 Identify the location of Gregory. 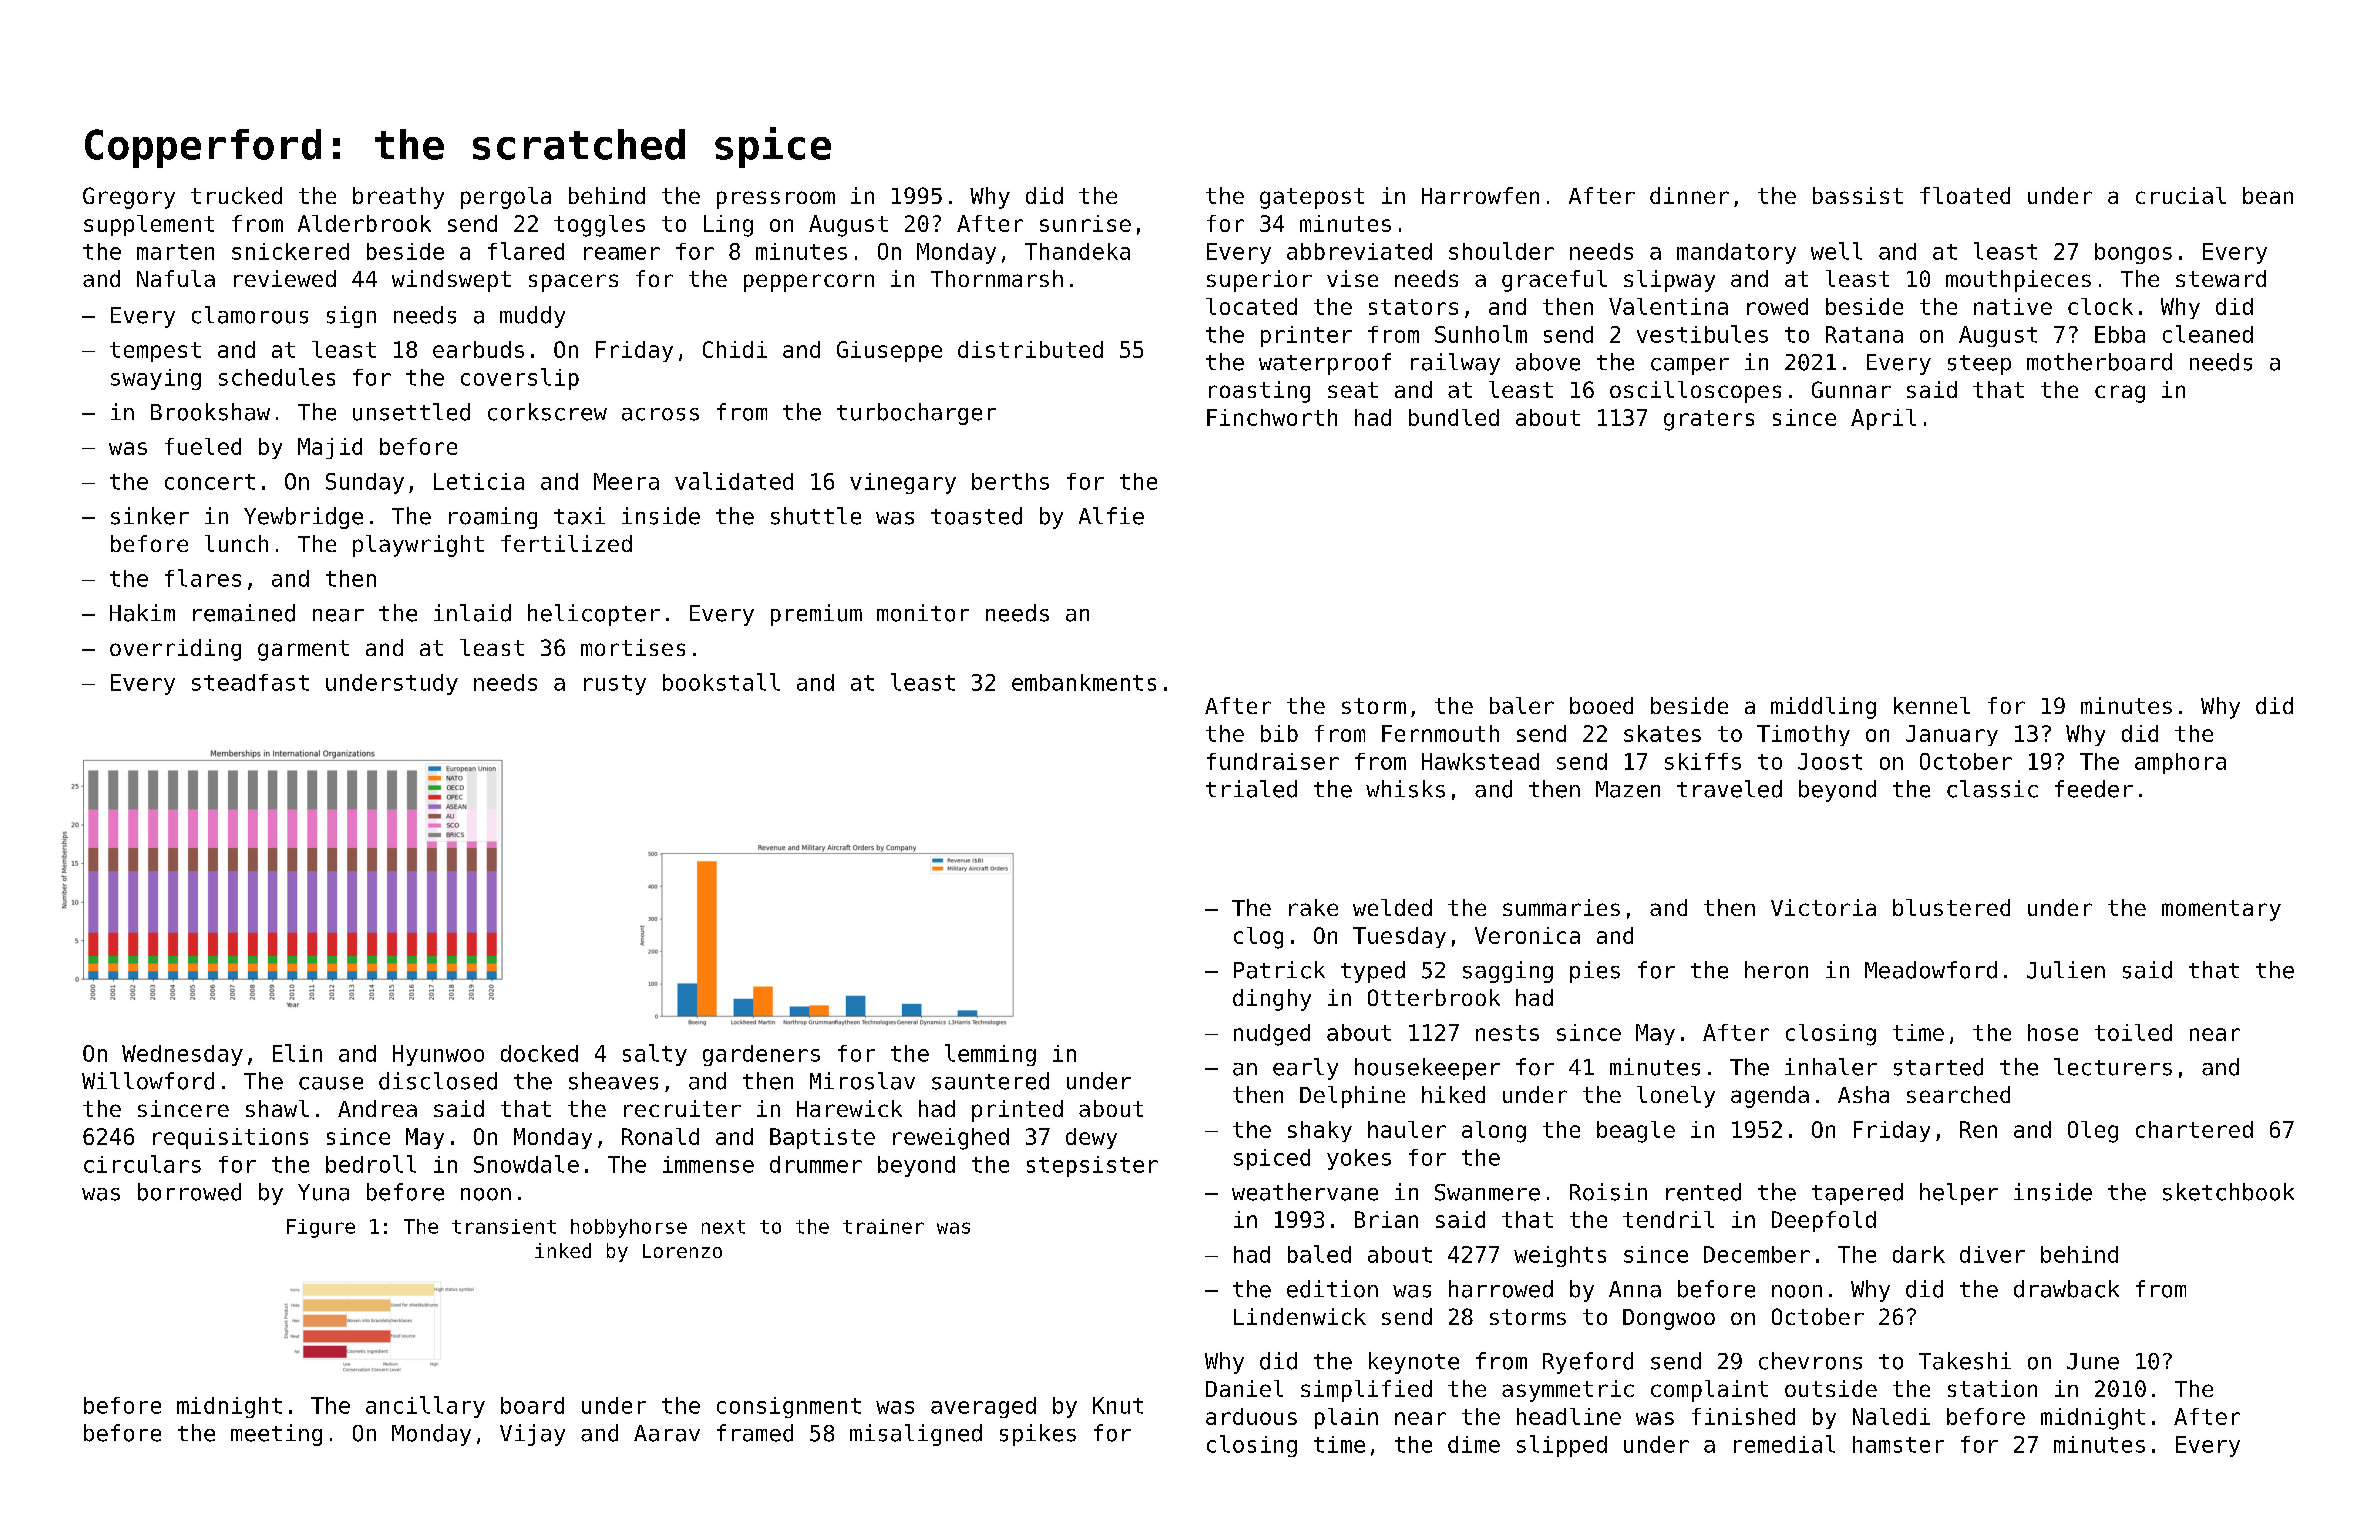
(129, 198).
